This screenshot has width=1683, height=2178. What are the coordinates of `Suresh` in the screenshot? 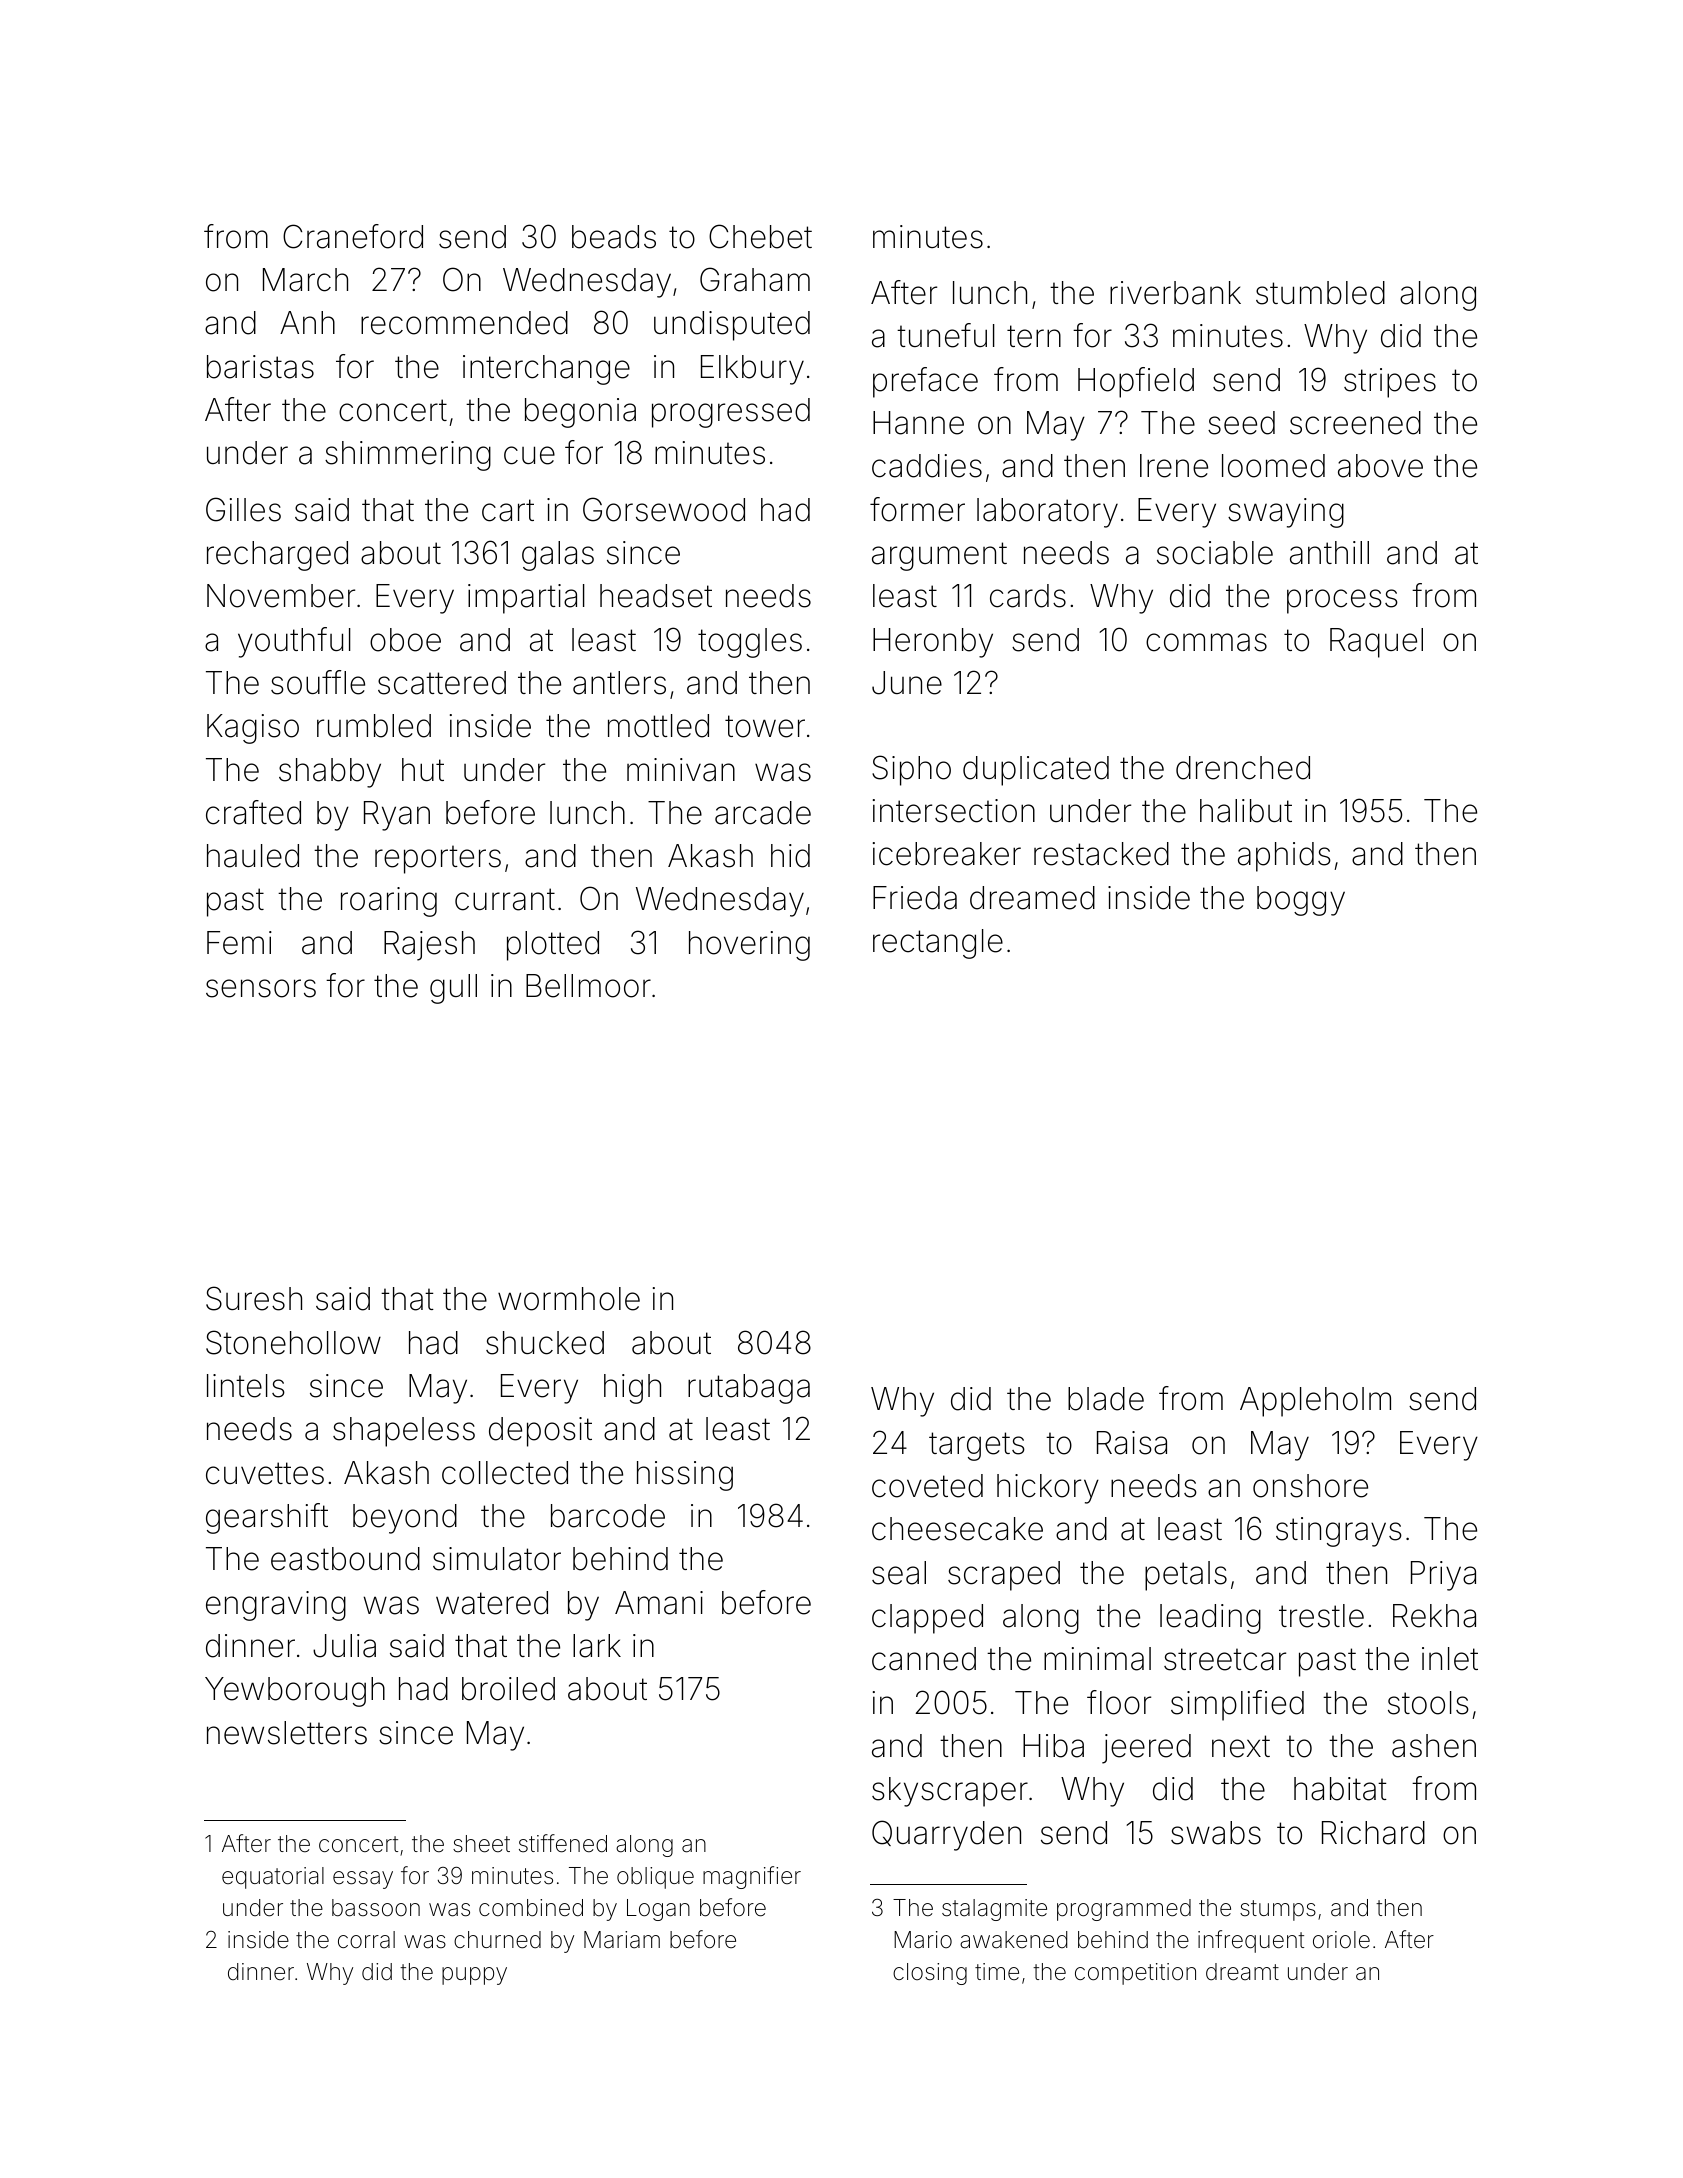 It's located at (254, 1298).
